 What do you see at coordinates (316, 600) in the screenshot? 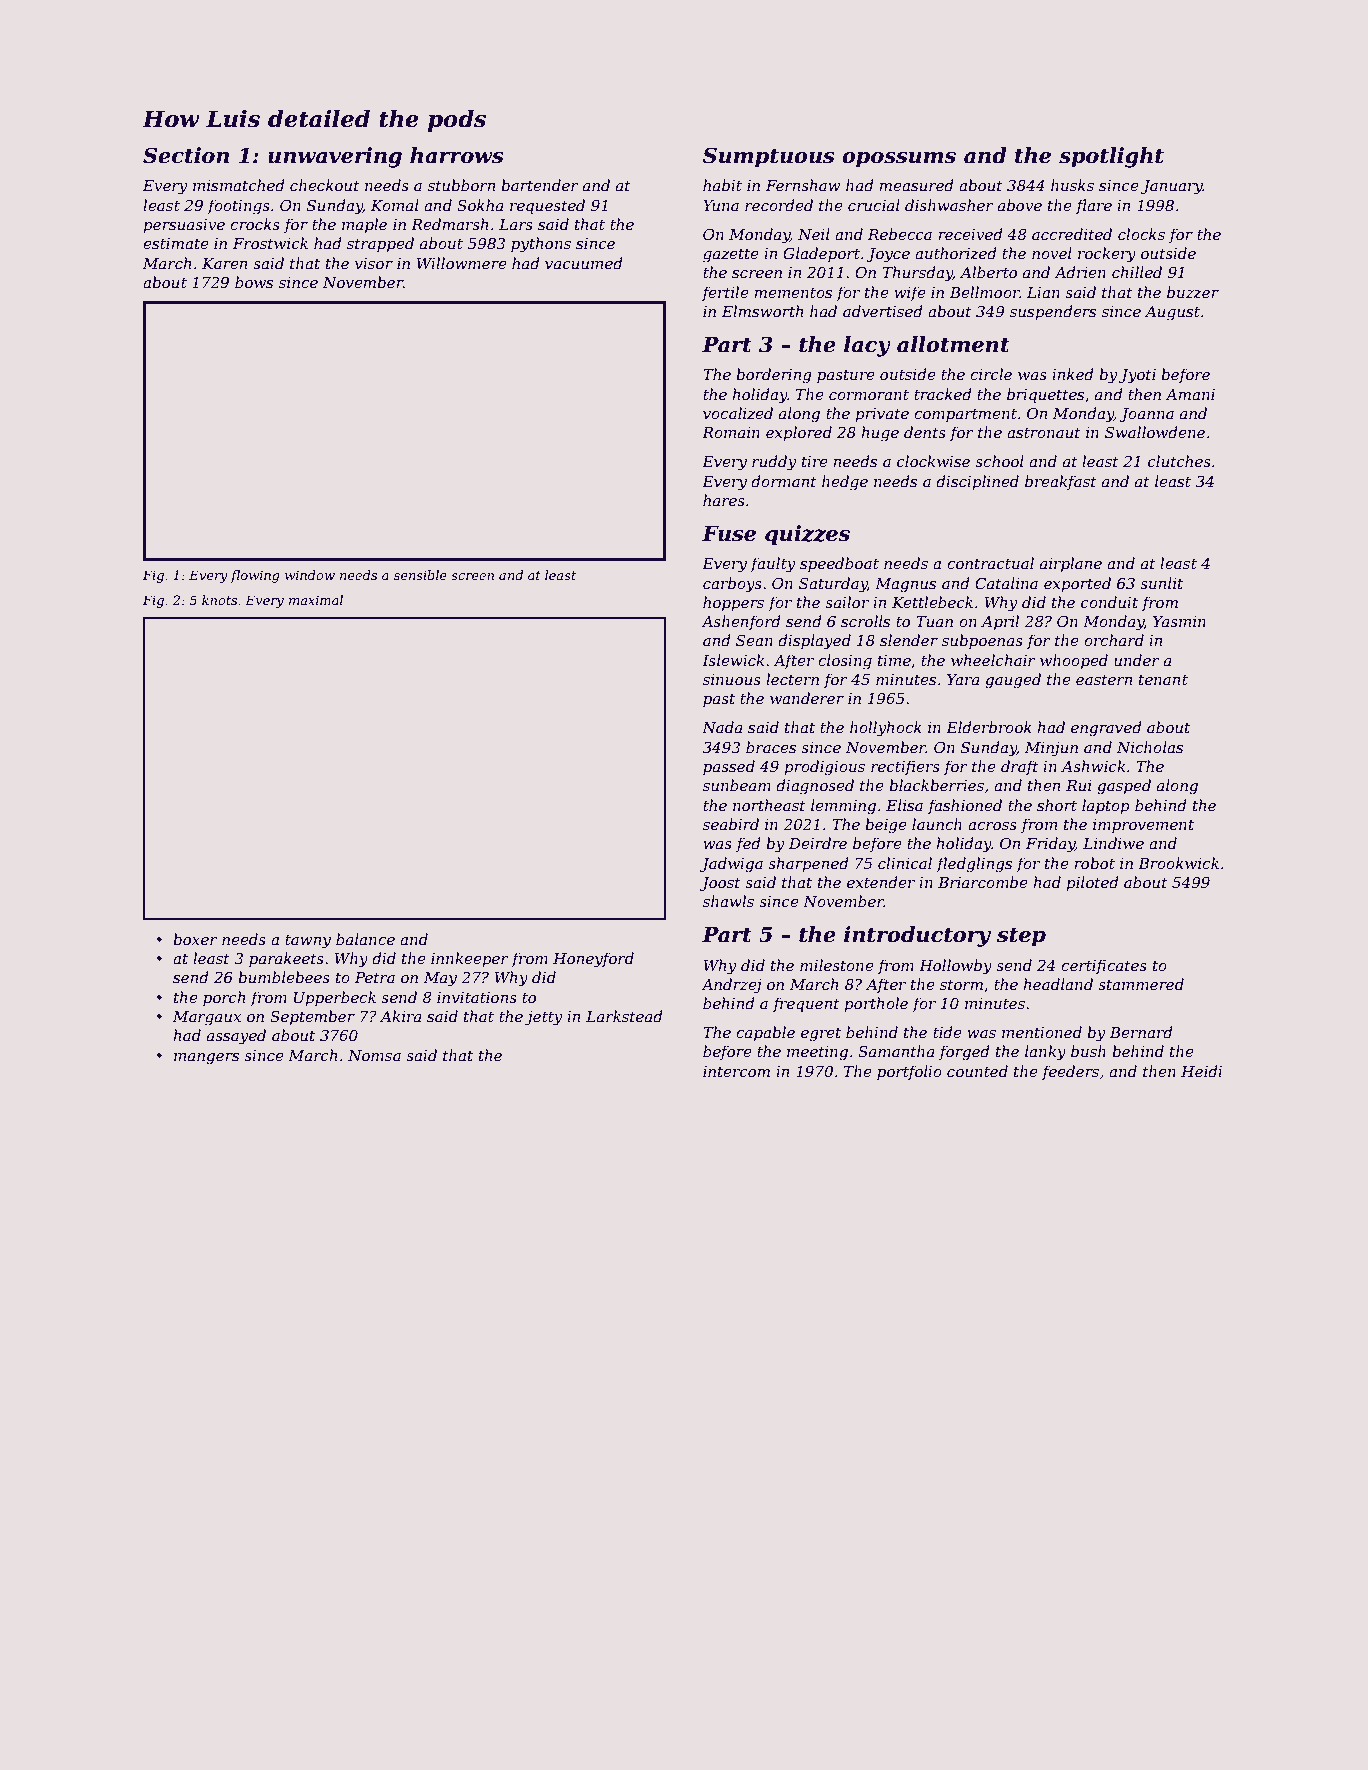
I see `maximal` at bounding box center [316, 600].
